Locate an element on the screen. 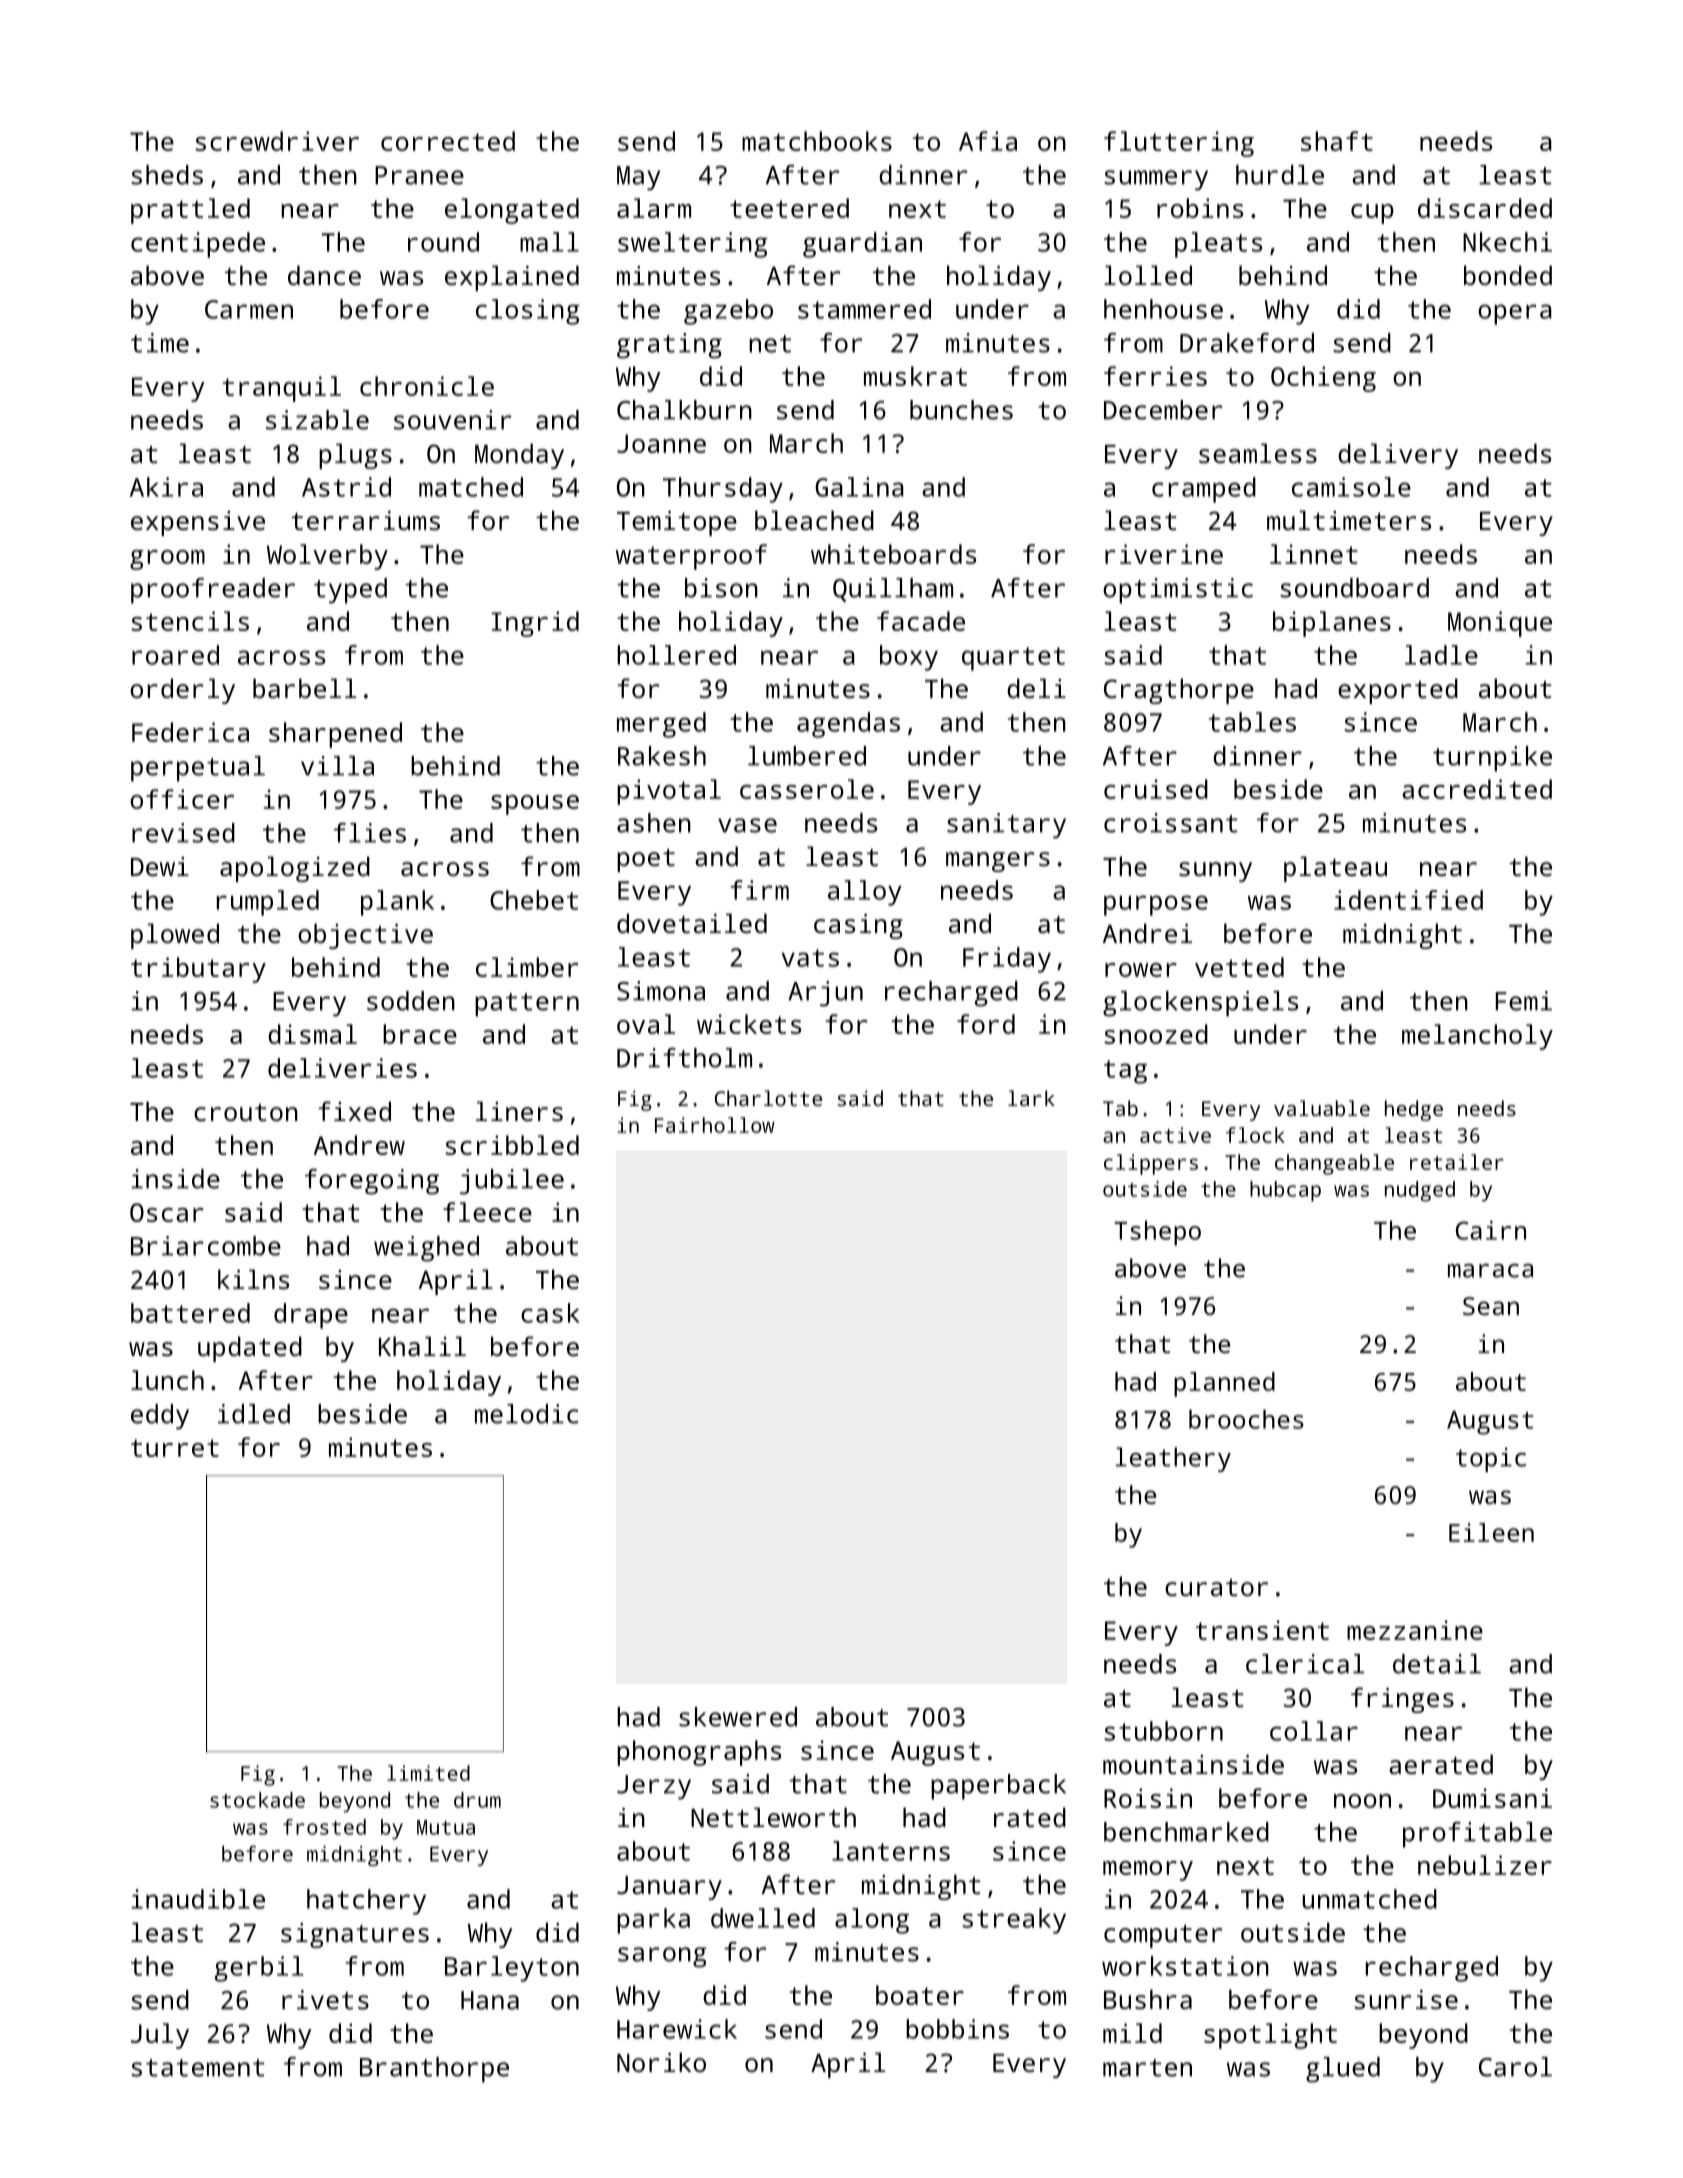 This screenshot has height=2178, width=1683. mezzanine is located at coordinates (1415, 1630).
